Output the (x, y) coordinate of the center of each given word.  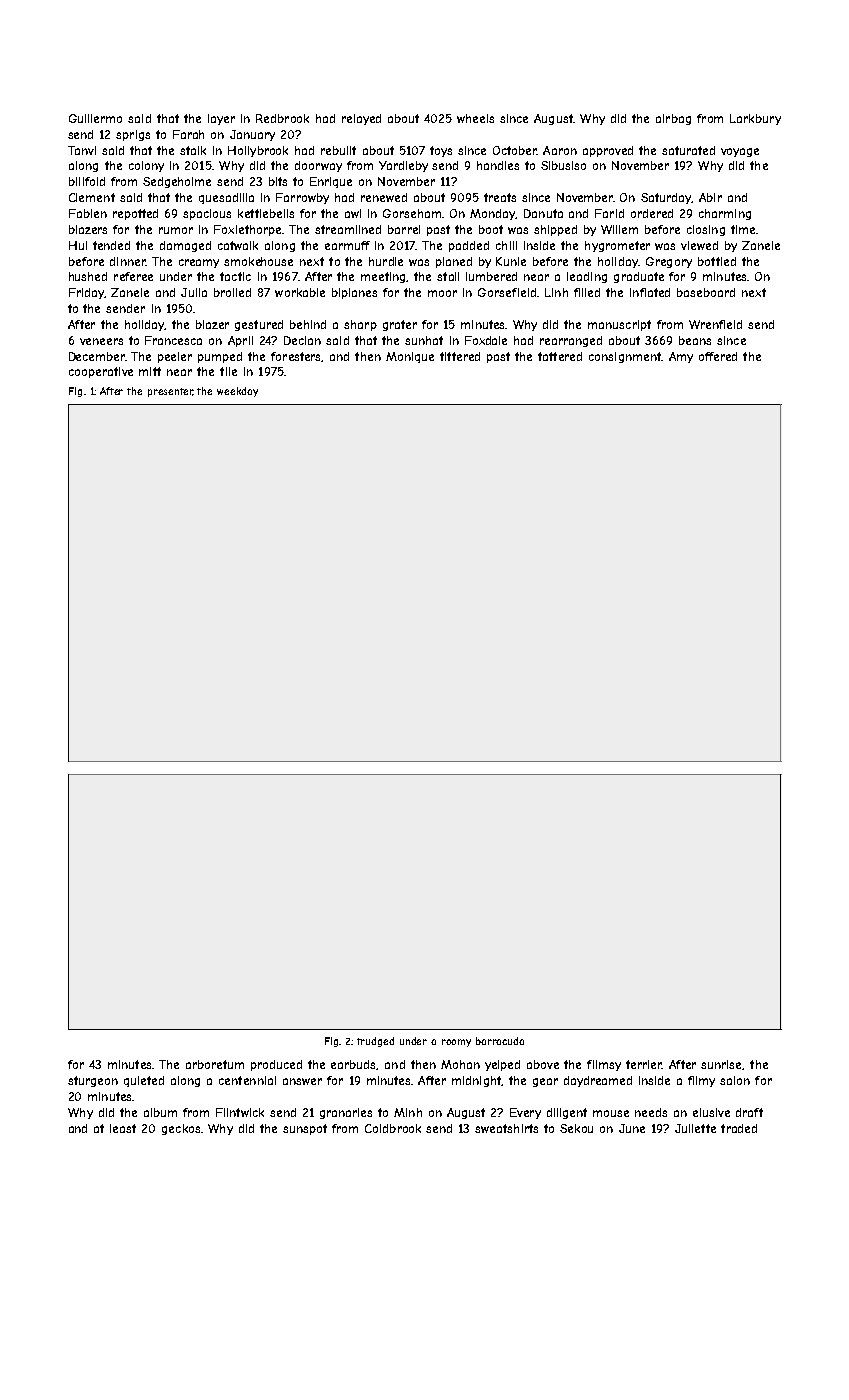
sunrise (722, 1065)
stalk (193, 150)
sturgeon (93, 1081)
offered (718, 356)
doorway (318, 166)
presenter (170, 392)
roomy (456, 1043)
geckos (181, 1129)
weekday (237, 392)
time (743, 229)
